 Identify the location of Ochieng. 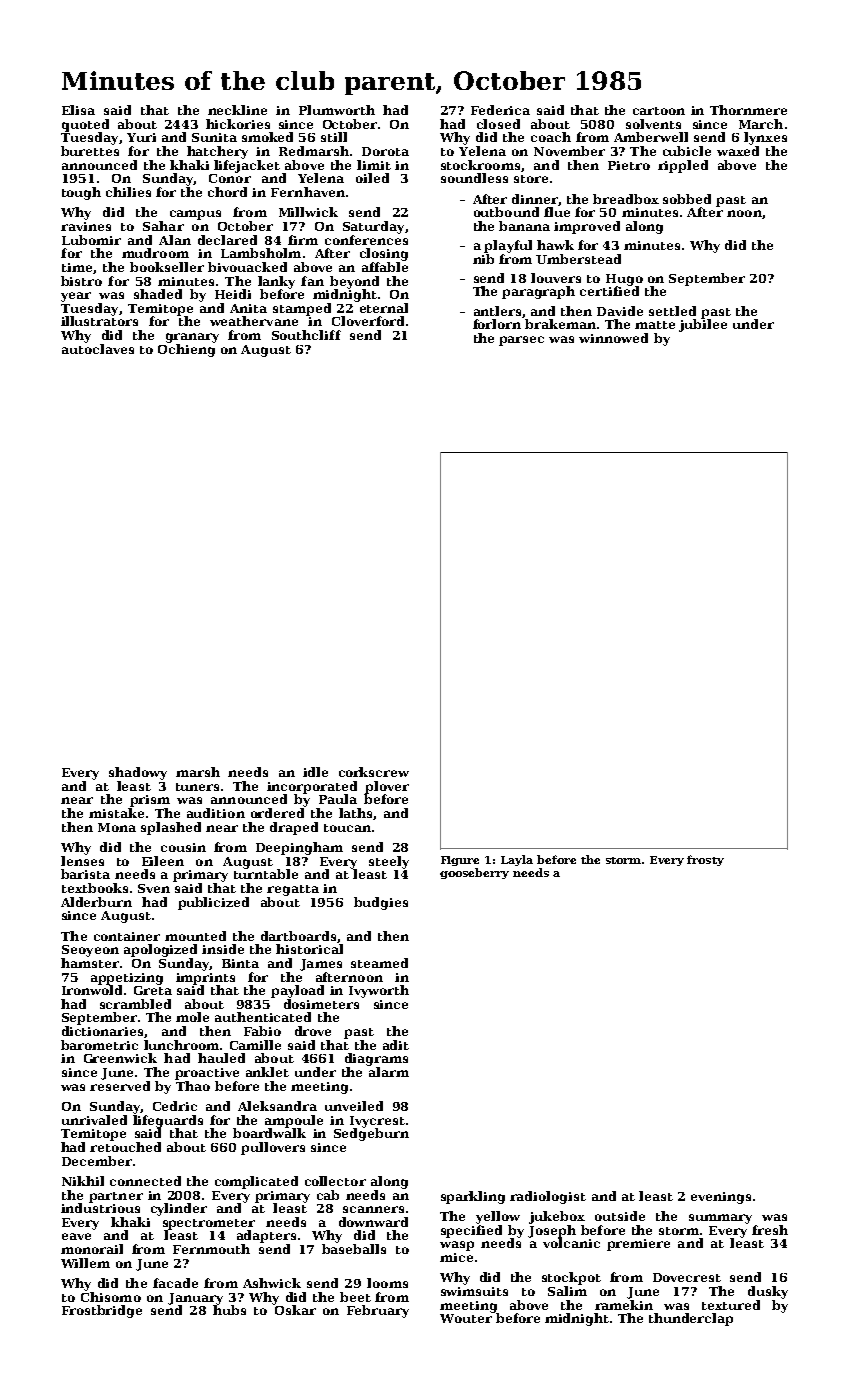
(186, 350).
